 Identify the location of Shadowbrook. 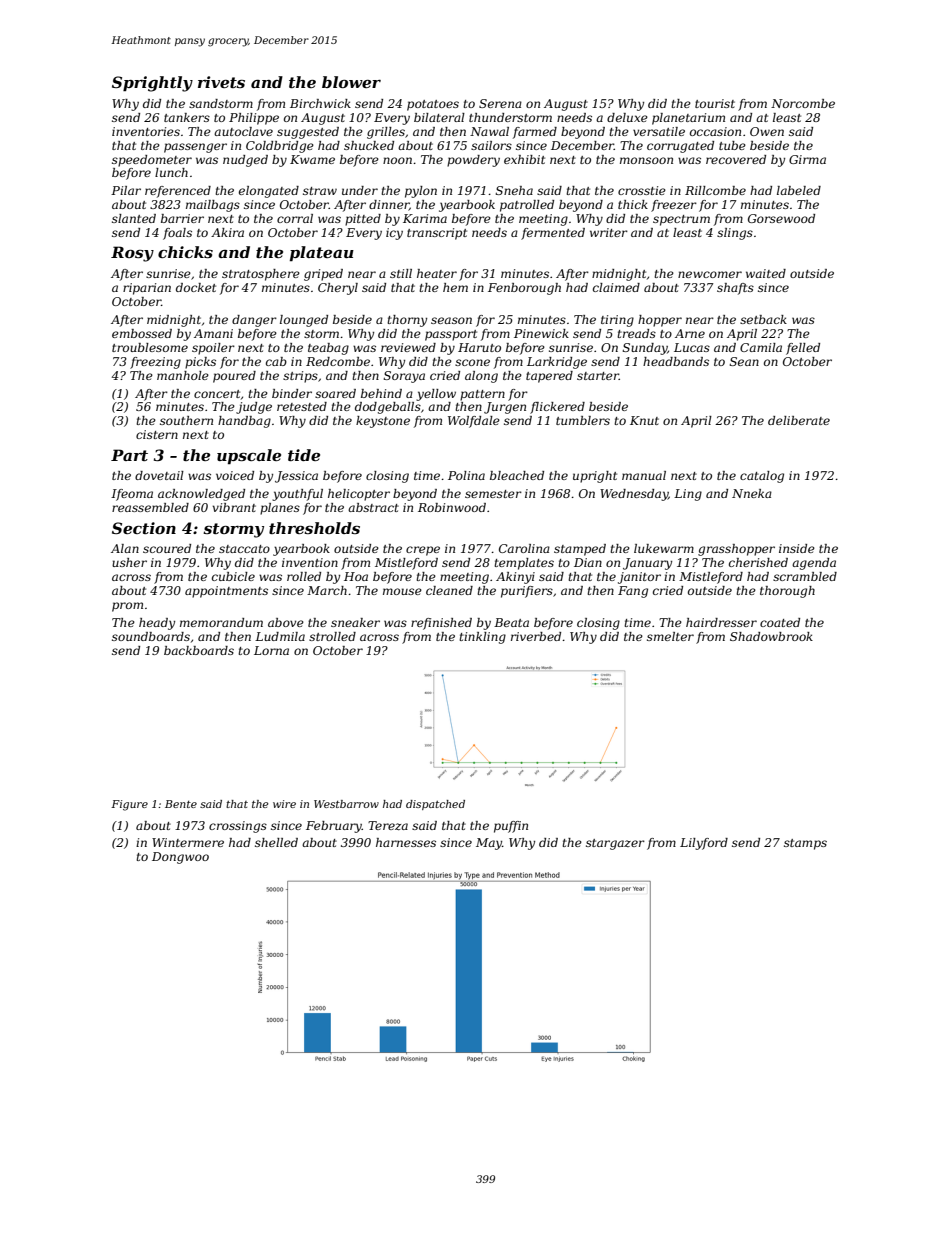
(771, 636).
